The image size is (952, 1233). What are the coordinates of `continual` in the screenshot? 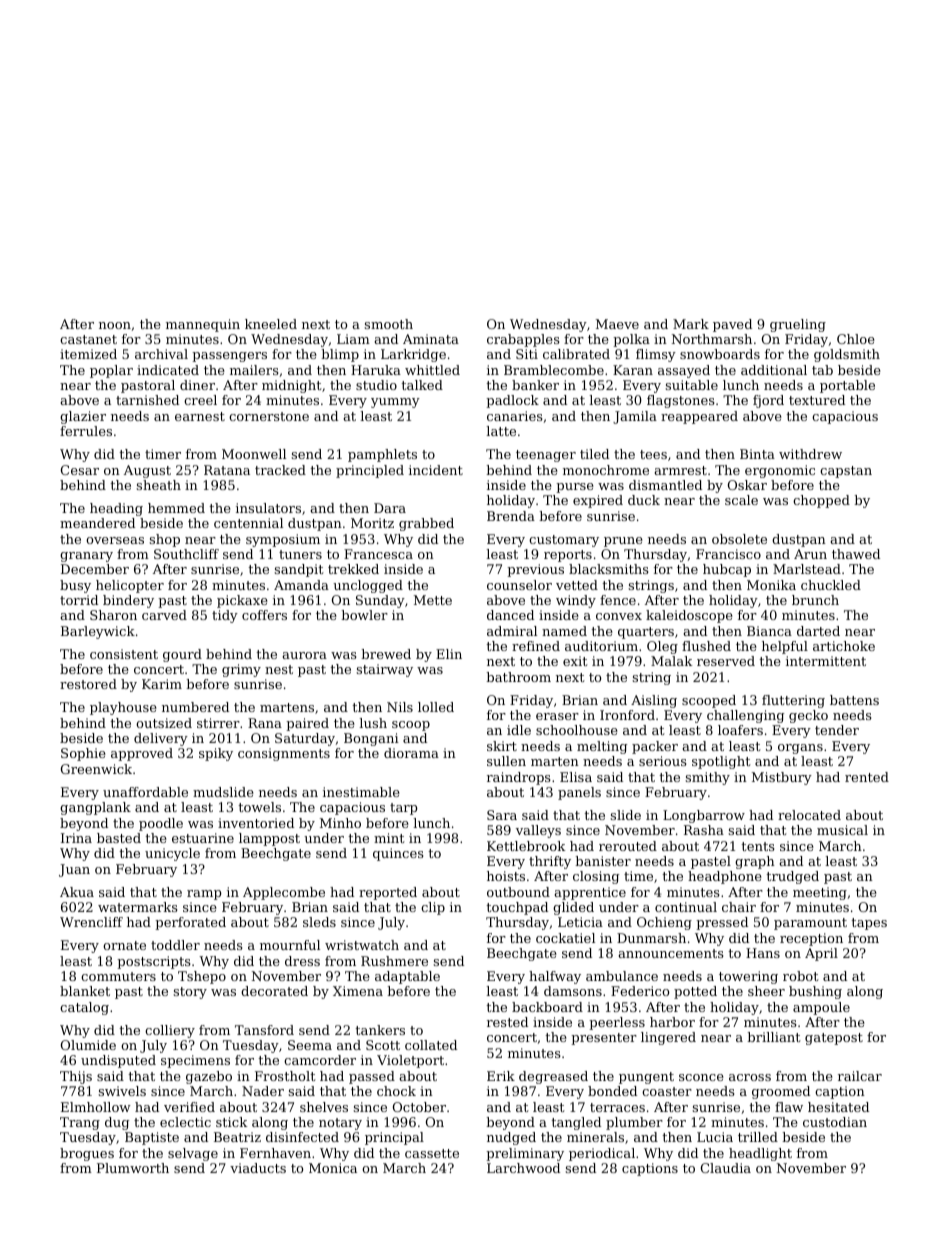 It's located at (686, 907).
